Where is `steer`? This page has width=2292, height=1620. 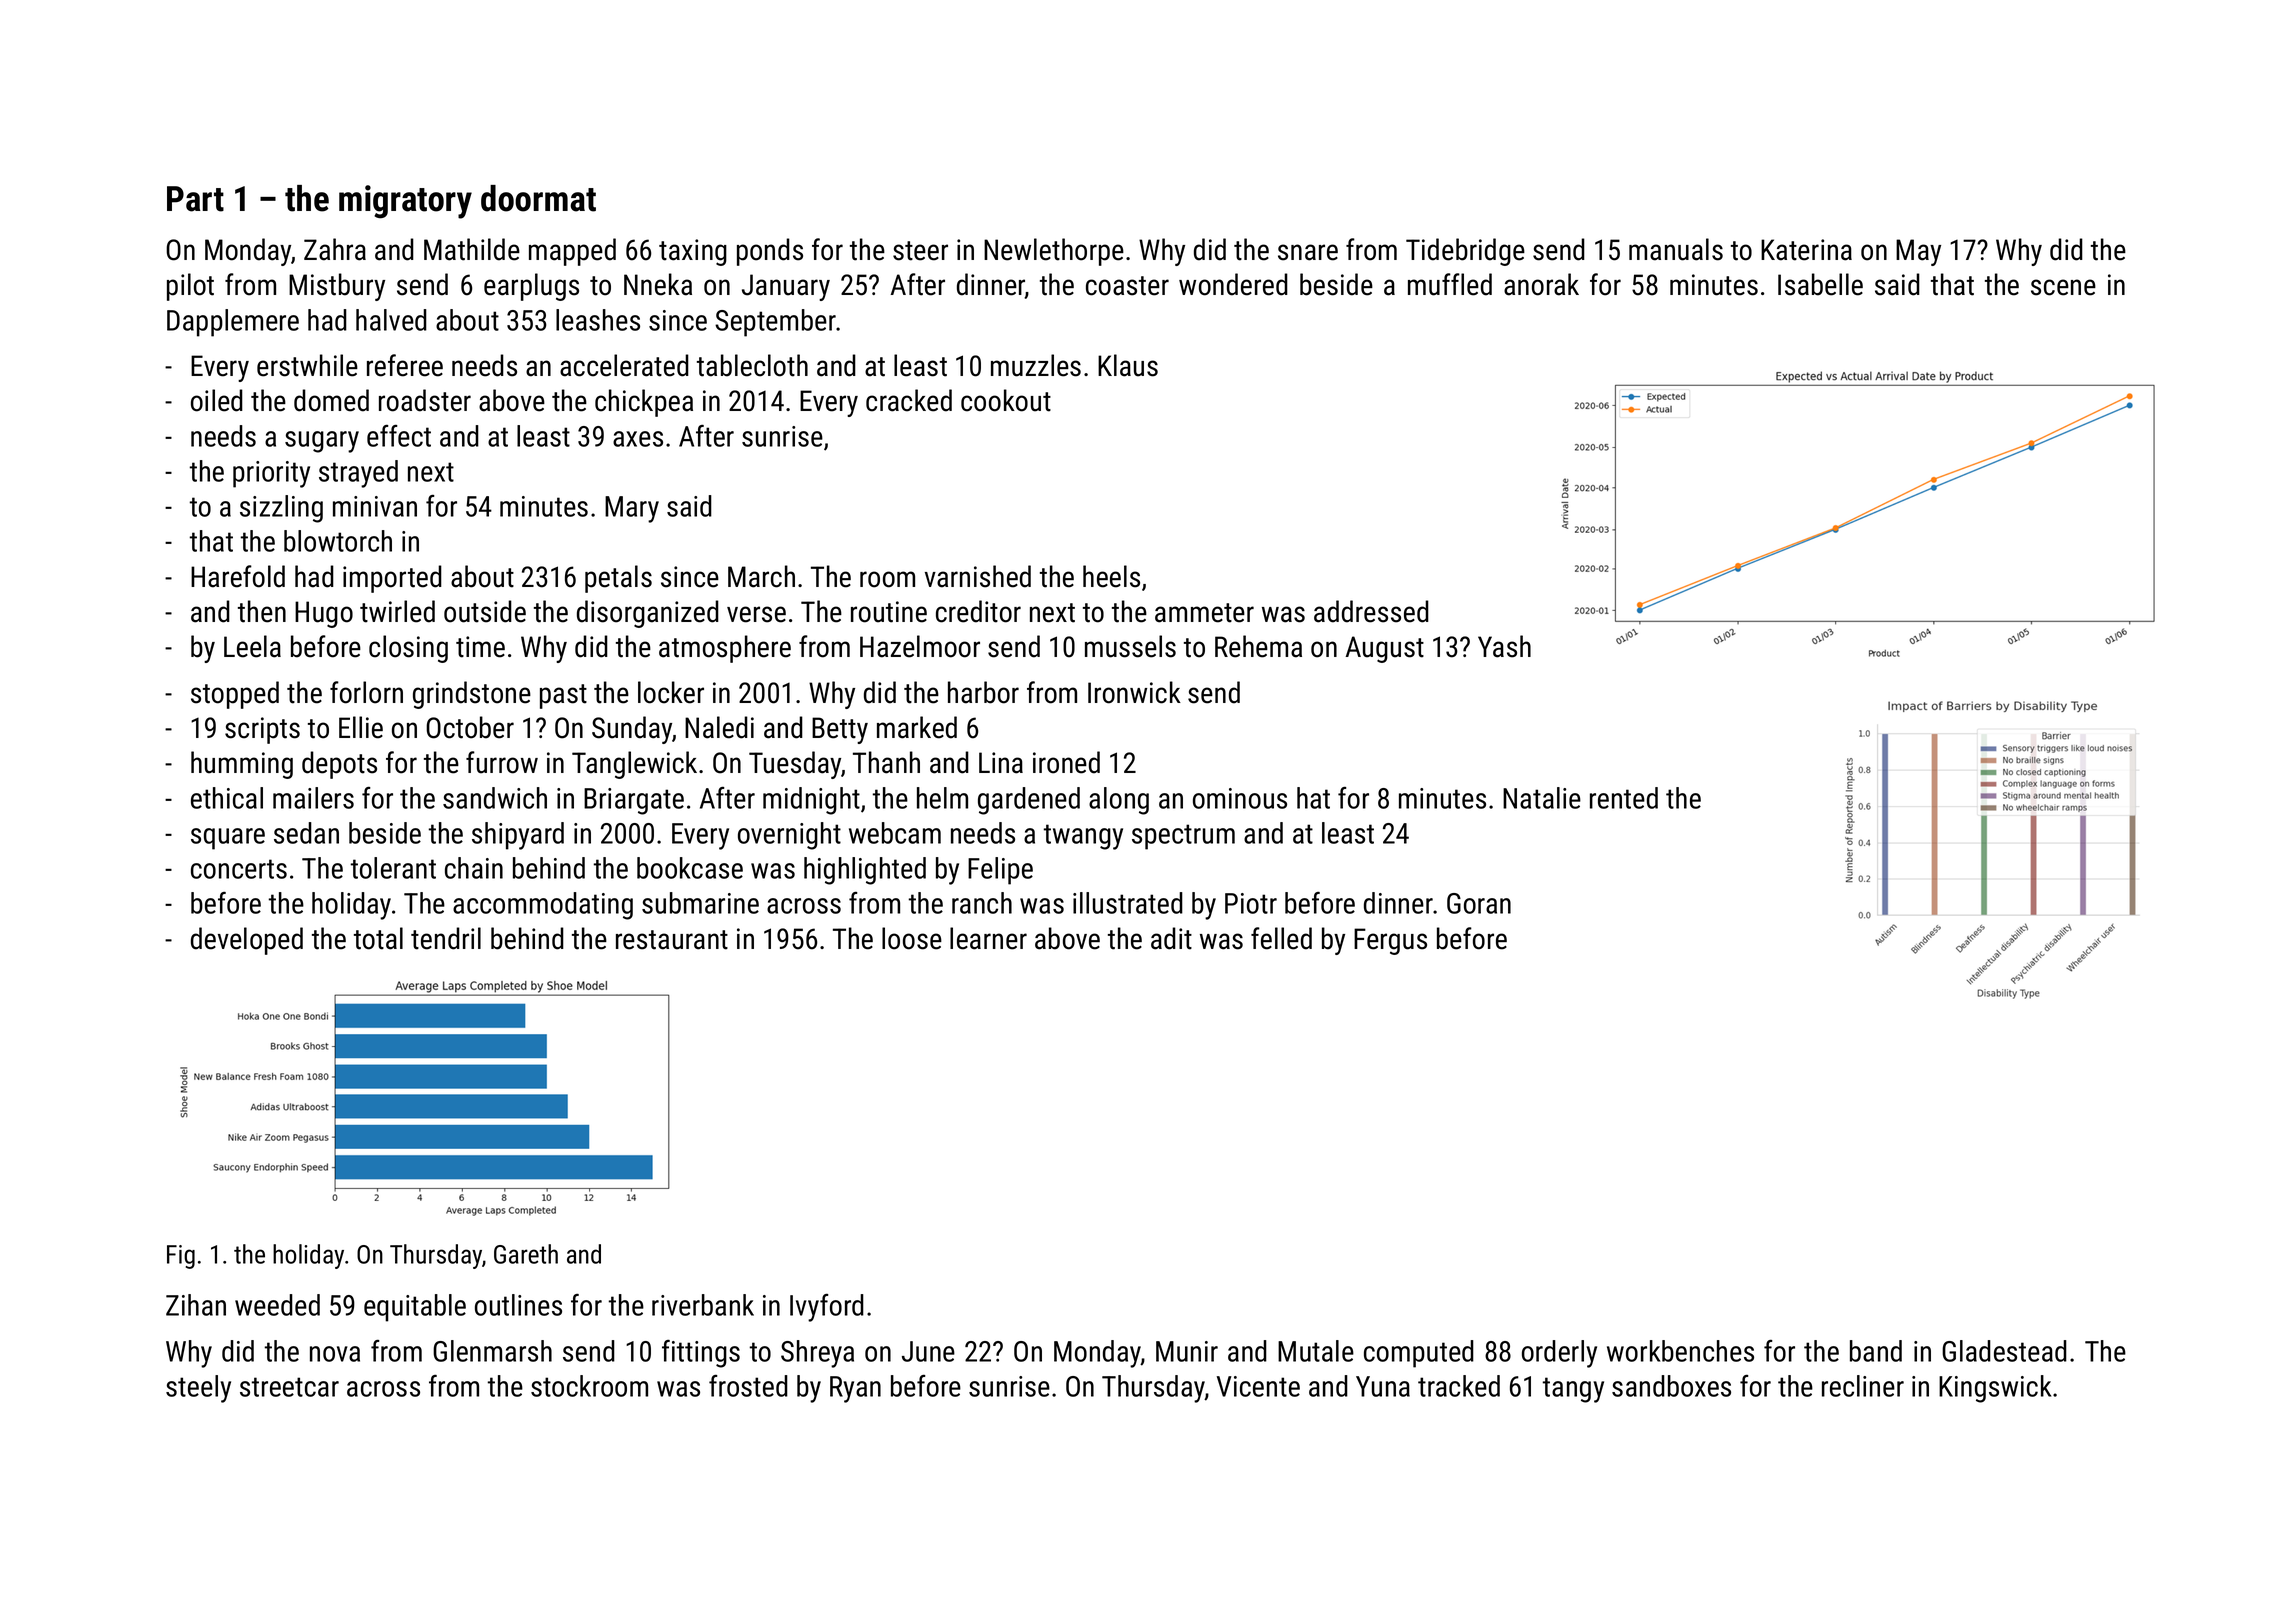
steer is located at coordinates (920, 251).
